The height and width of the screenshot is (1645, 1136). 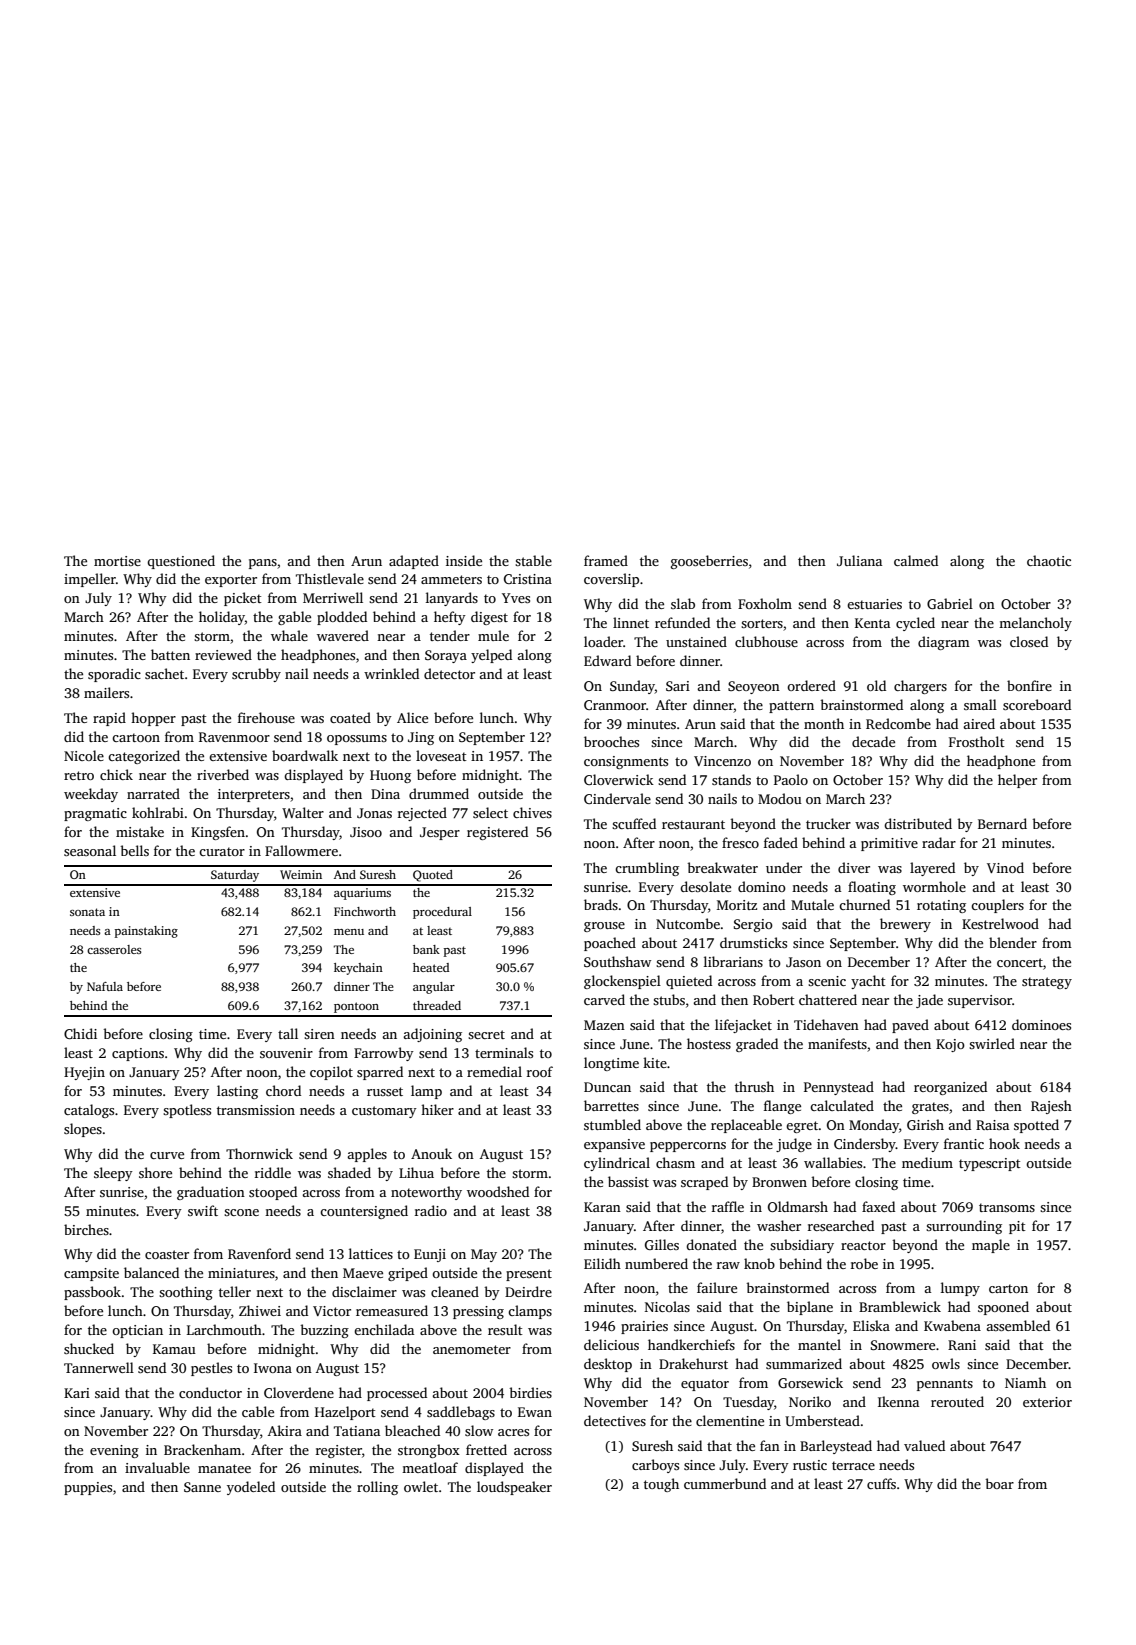 What do you see at coordinates (1049, 560) in the screenshot?
I see `chaotic` at bounding box center [1049, 560].
